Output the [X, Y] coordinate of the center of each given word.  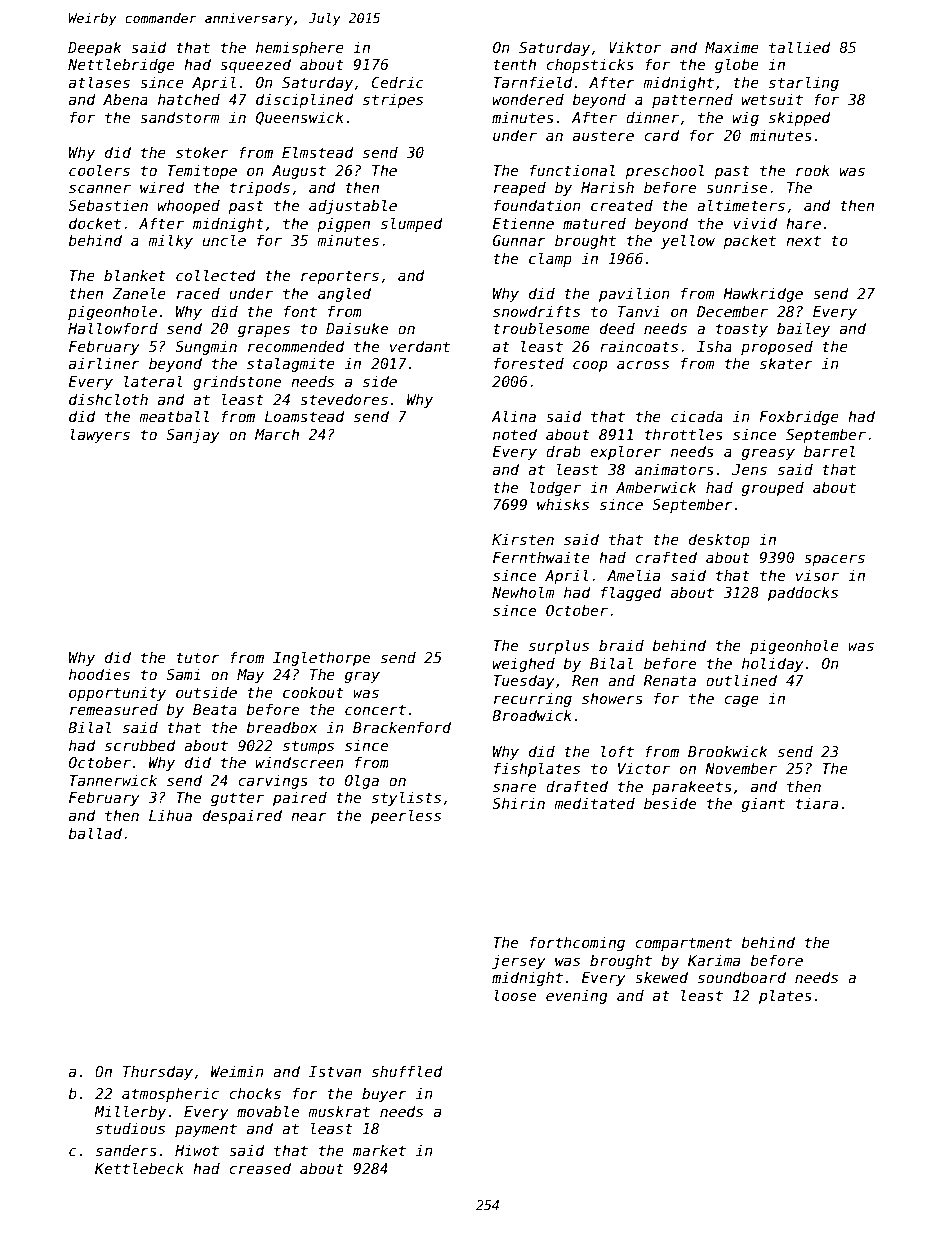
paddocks [803, 593]
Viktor [635, 47]
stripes [393, 100]
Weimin [237, 1071]
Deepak [94, 48]
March [277, 434]
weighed [524, 664]
